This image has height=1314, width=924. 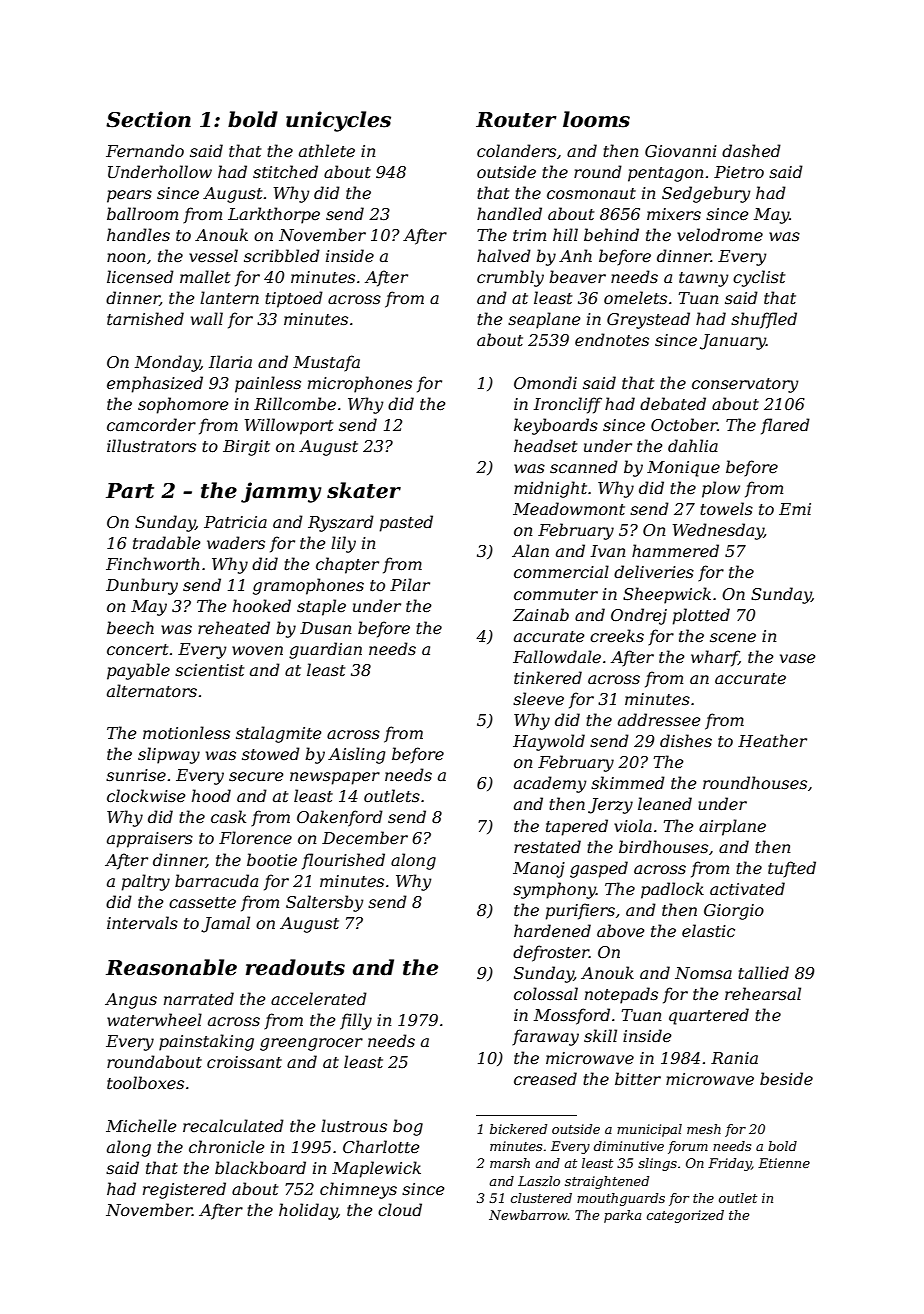 What do you see at coordinates (202, 902) in the image?
I see `cassette` at bounding box center [202, 902].
